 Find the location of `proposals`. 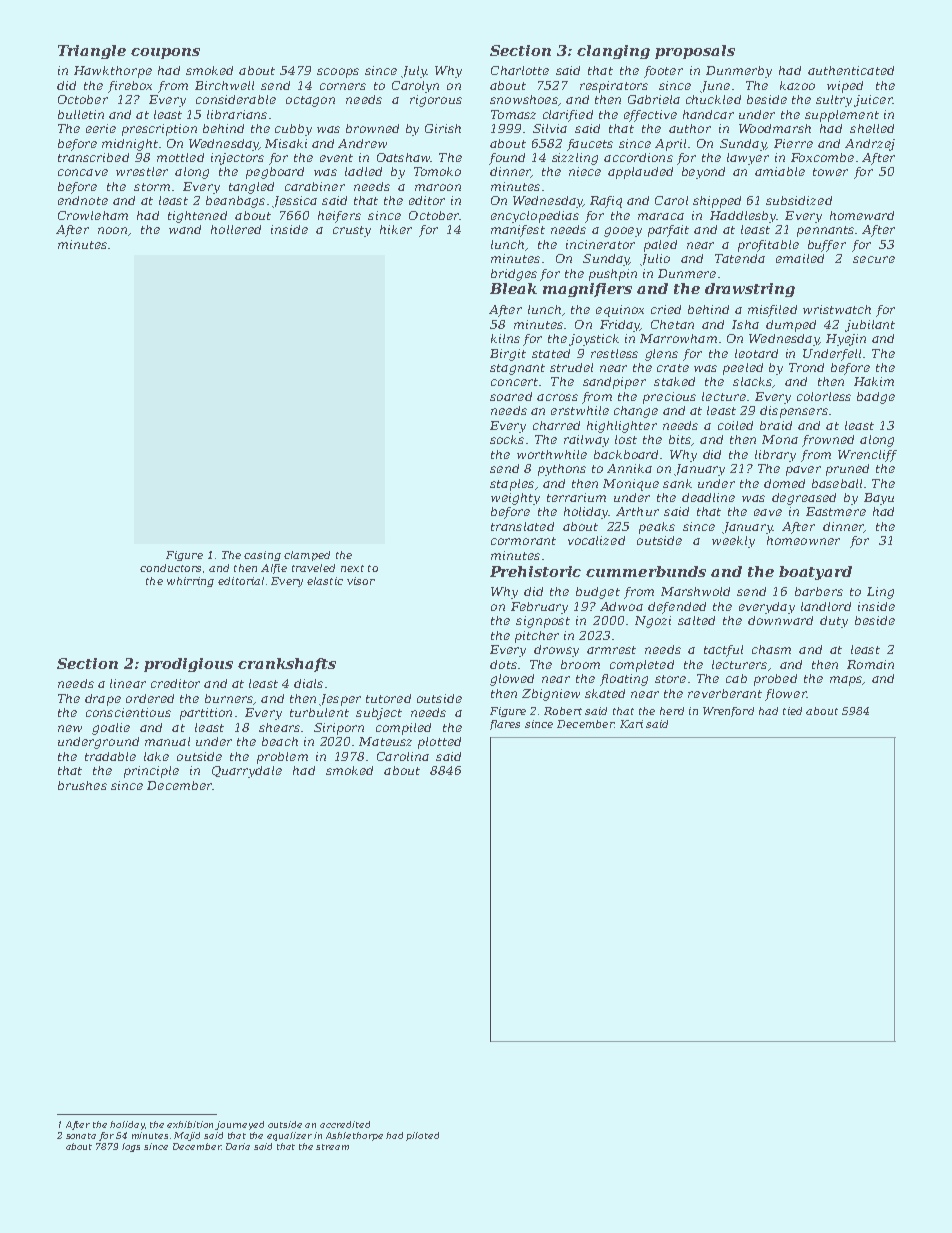

proposals is located at coordinates (695, 52).
